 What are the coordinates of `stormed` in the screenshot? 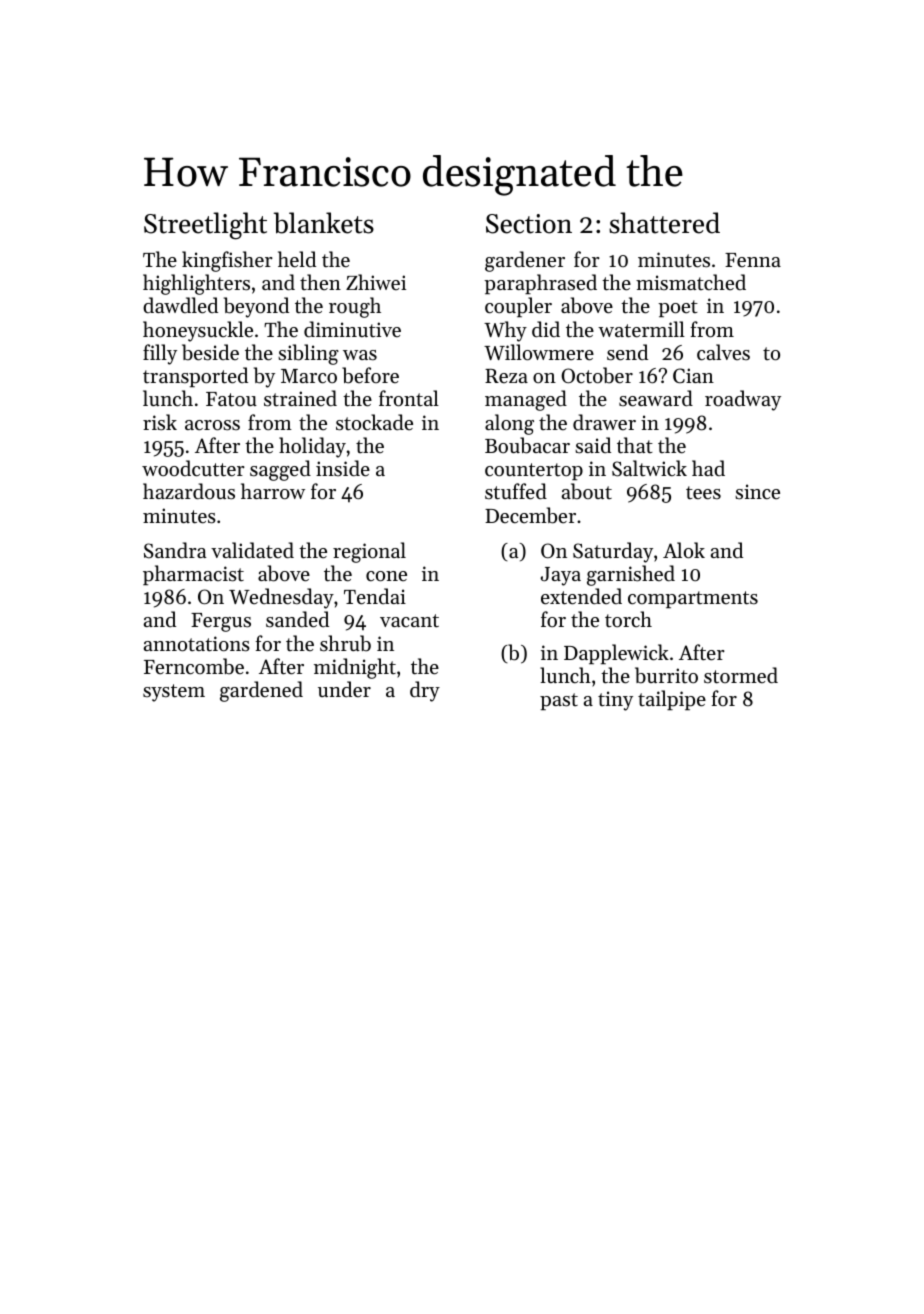 It's located at (741, 675).
